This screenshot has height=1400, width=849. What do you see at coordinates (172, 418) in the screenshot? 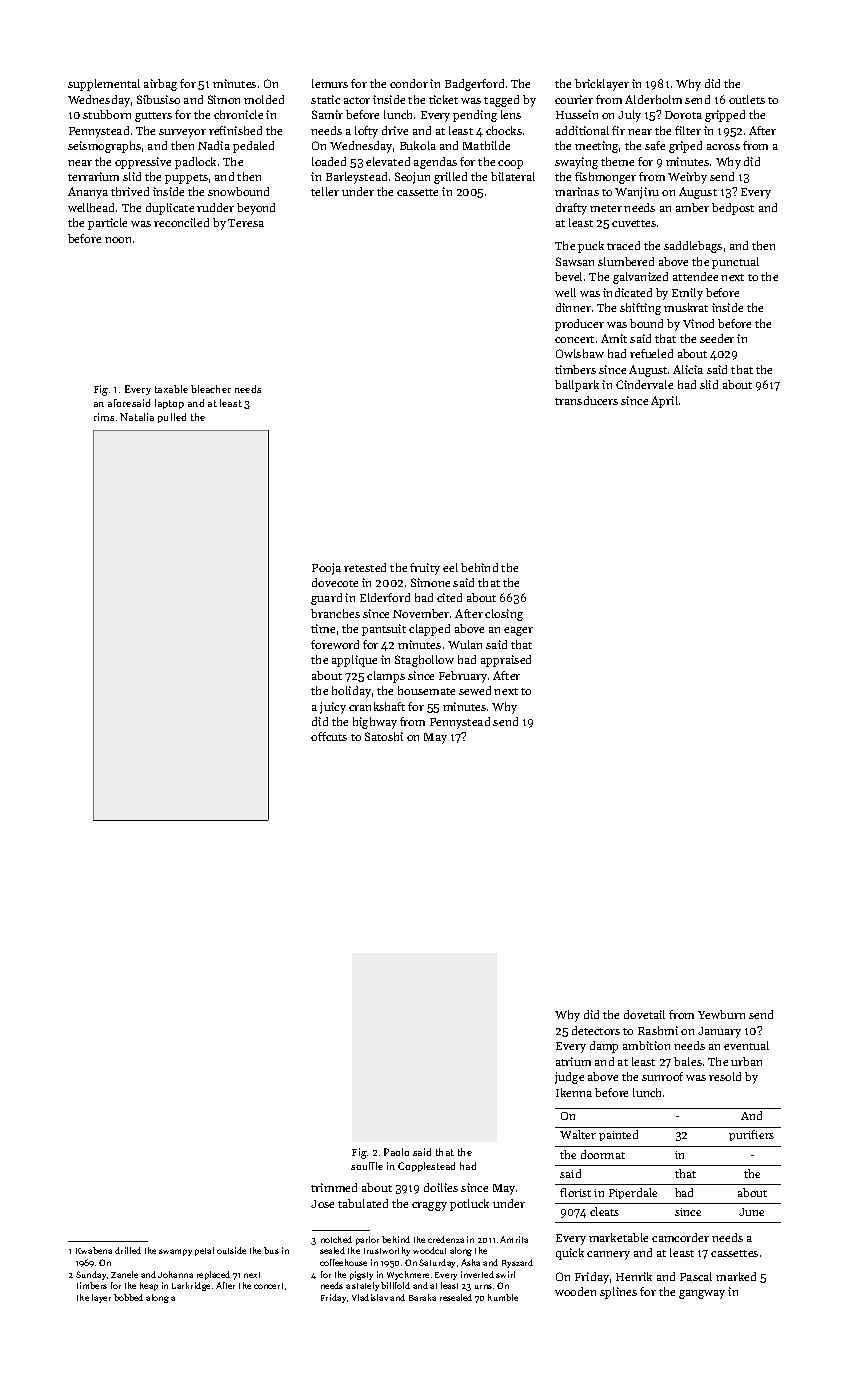
I see `pulled` at bounding box center [172, 418].
